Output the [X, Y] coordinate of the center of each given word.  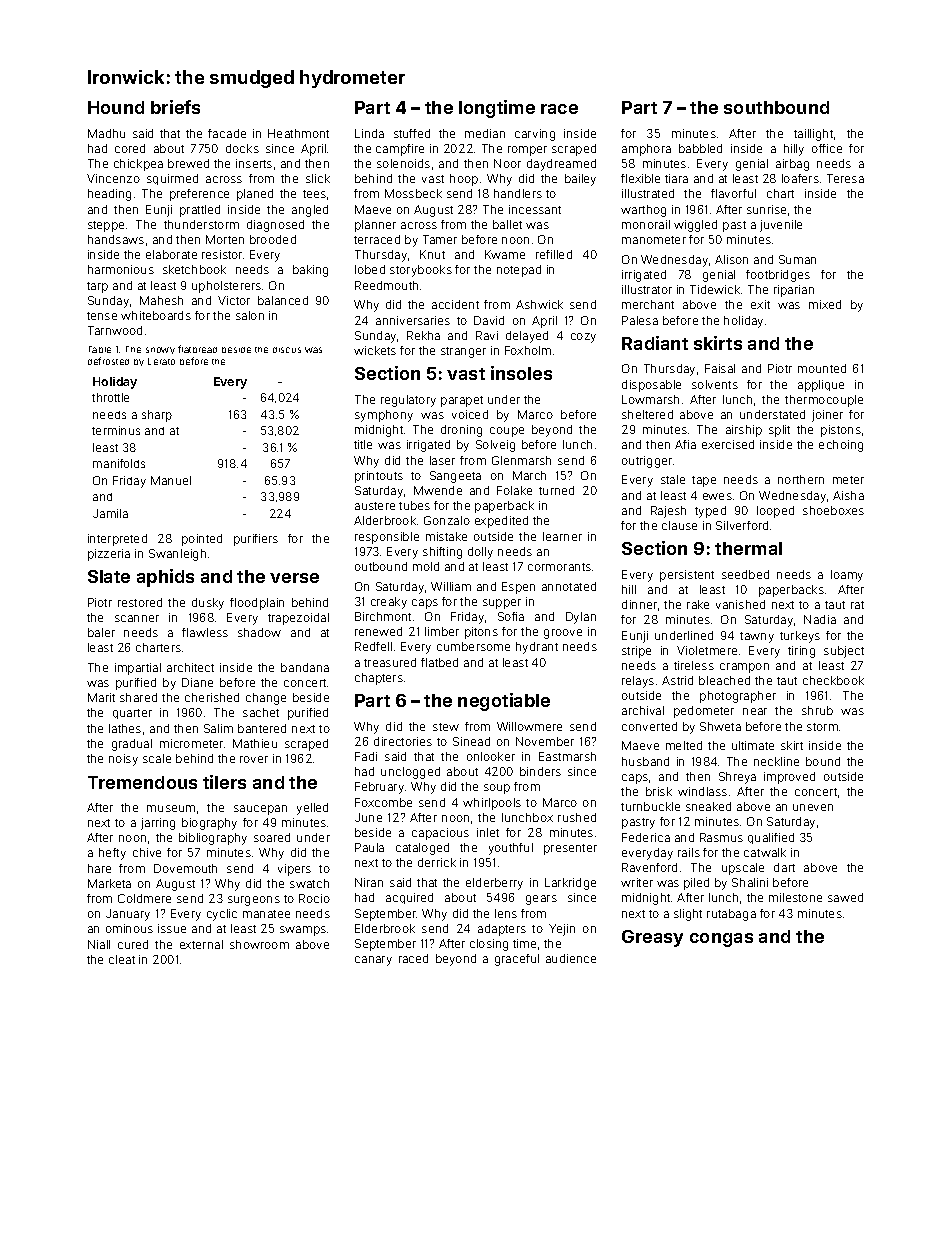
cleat [122, 959]
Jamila [110, 513]
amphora [646, 150]
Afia [685, 444]
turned [556, 490]
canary [373, 961]
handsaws [116, 239]
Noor [507, 163]
